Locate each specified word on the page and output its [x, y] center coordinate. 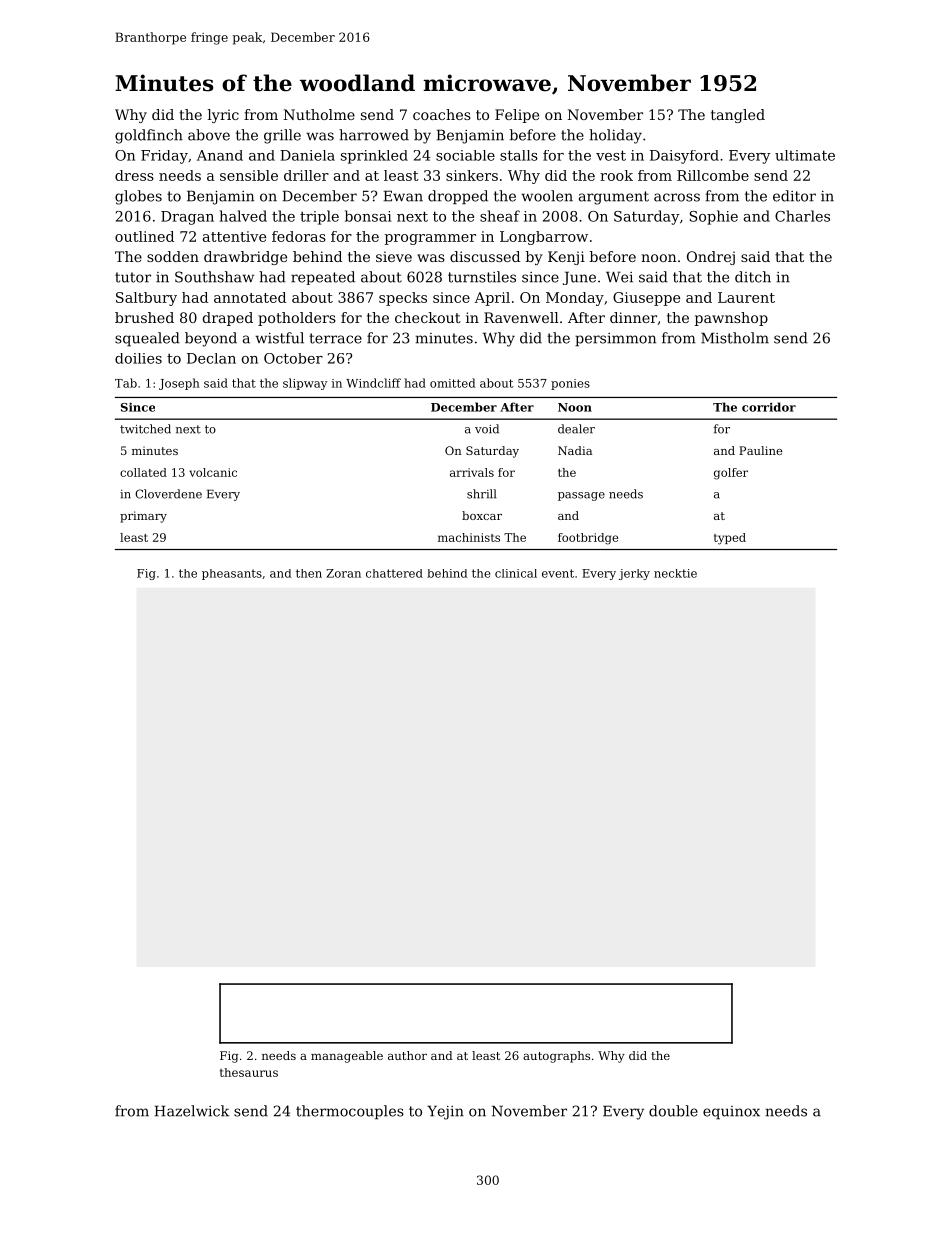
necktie [675, 573]
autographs [556, 1057]
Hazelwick [192, 1111]
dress [134, 175]
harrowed [374, 135]
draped [228, 319]
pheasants [232, 574]
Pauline [760, 450]
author [407, 1055]
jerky [634, 574]
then [309, 573]
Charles [802, 216]
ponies [570, 384]
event [558, 573]
